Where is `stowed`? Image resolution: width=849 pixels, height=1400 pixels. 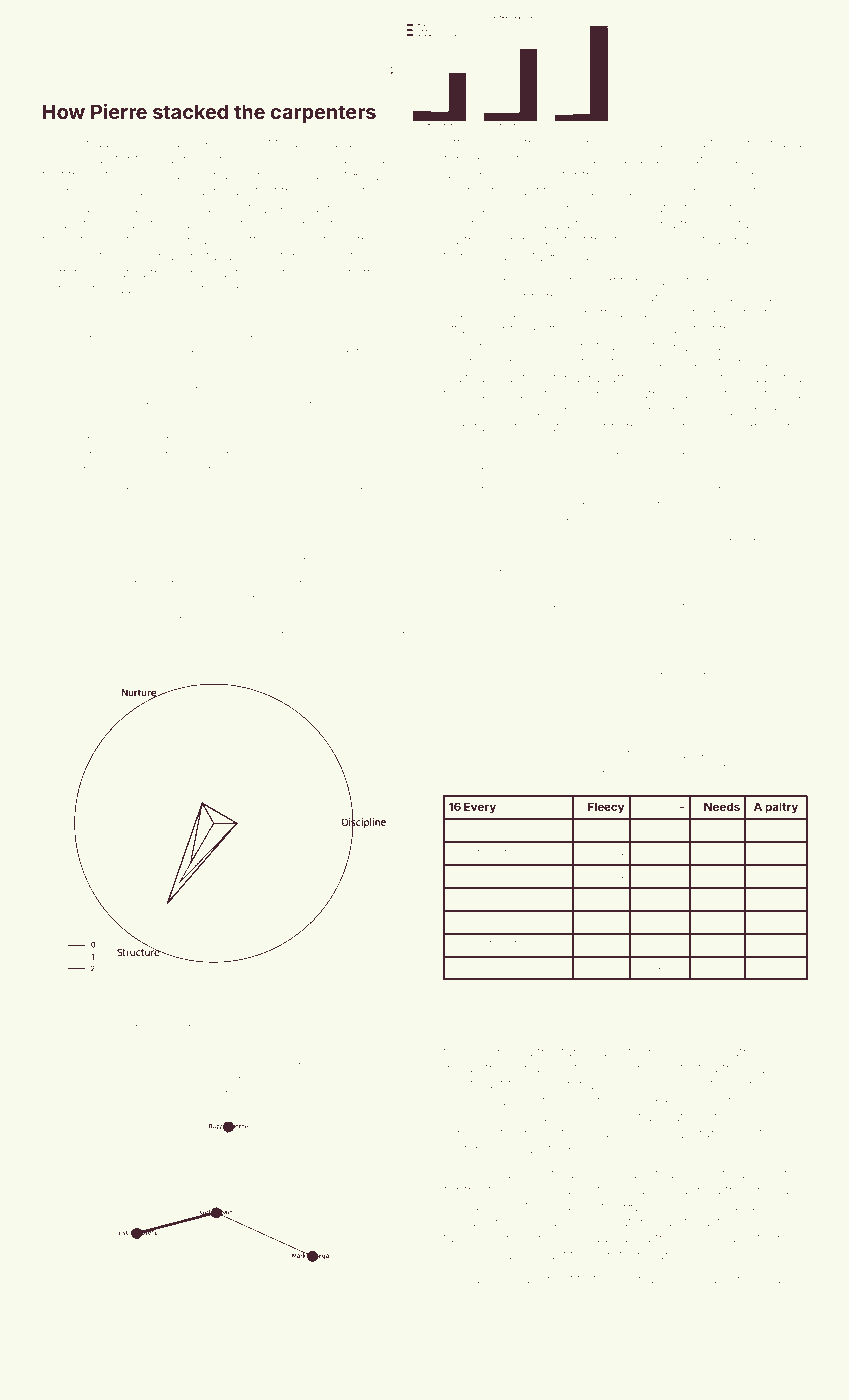
stowed is located at coordinates (771, 603).
